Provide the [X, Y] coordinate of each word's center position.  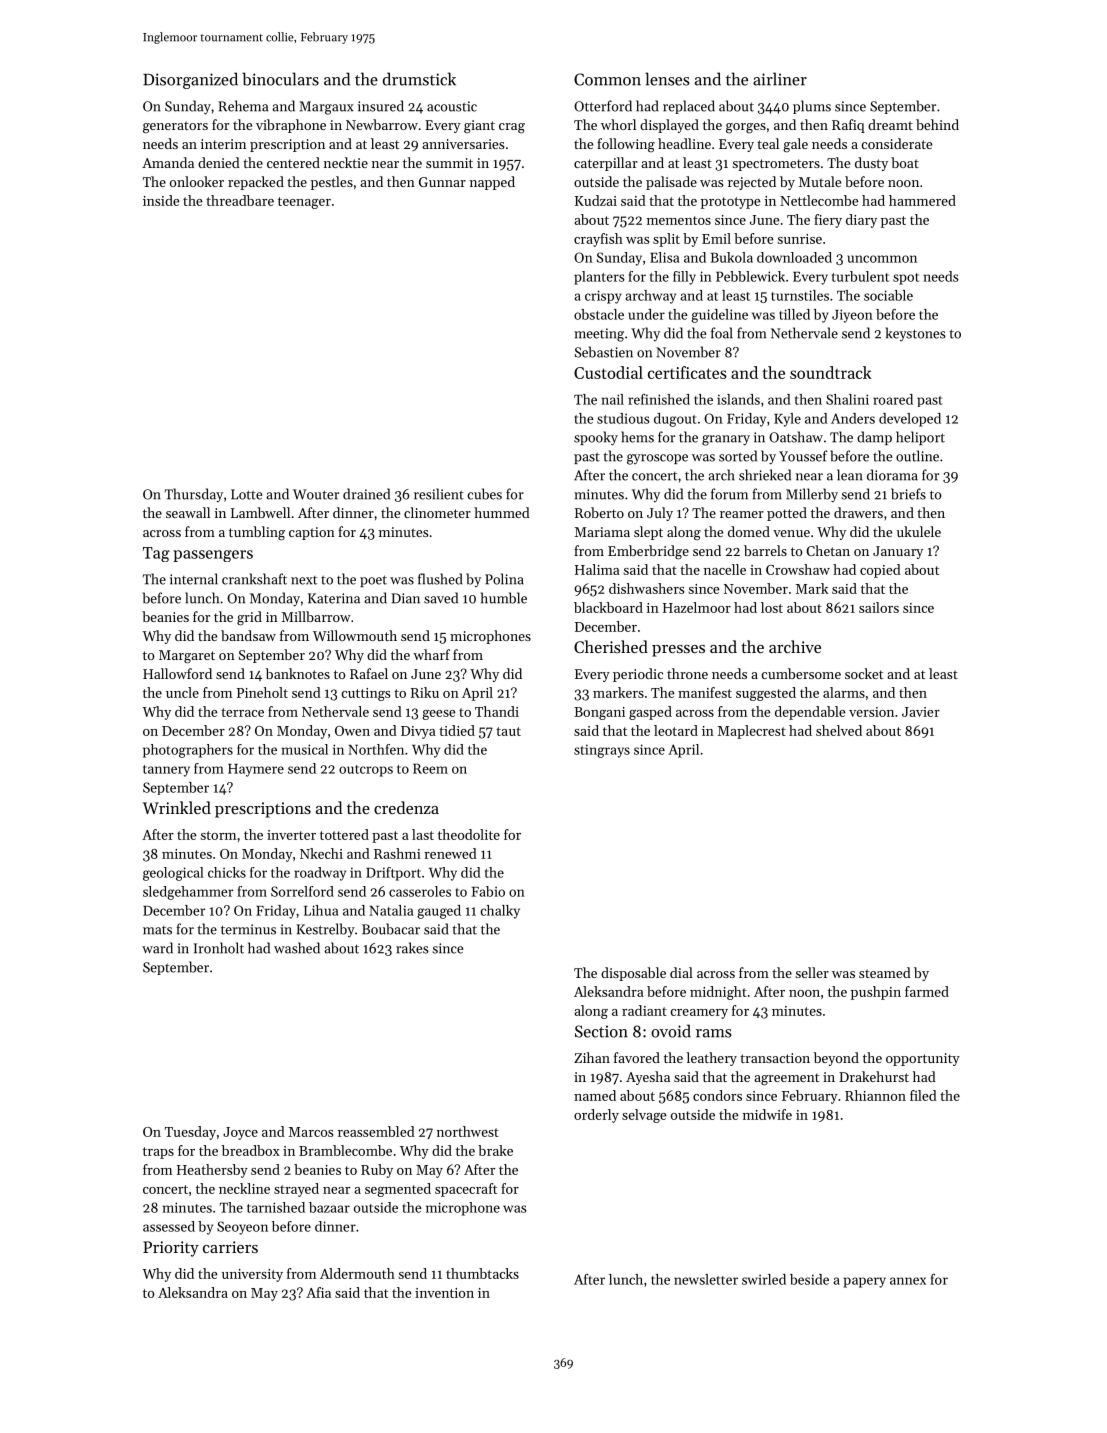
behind [937, 124]
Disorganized [190, 80]
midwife [767, 1114]
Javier [921, 712]
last [423, 834]
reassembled [376, 1131]
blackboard [608, 607]
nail [613, 399]
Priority [171, 1249]
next [304, 580]
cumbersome [801, 673]
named [595, 1095]
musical [305, 749]
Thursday [194, 495]
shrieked [765, 475]
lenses [667, 79]
